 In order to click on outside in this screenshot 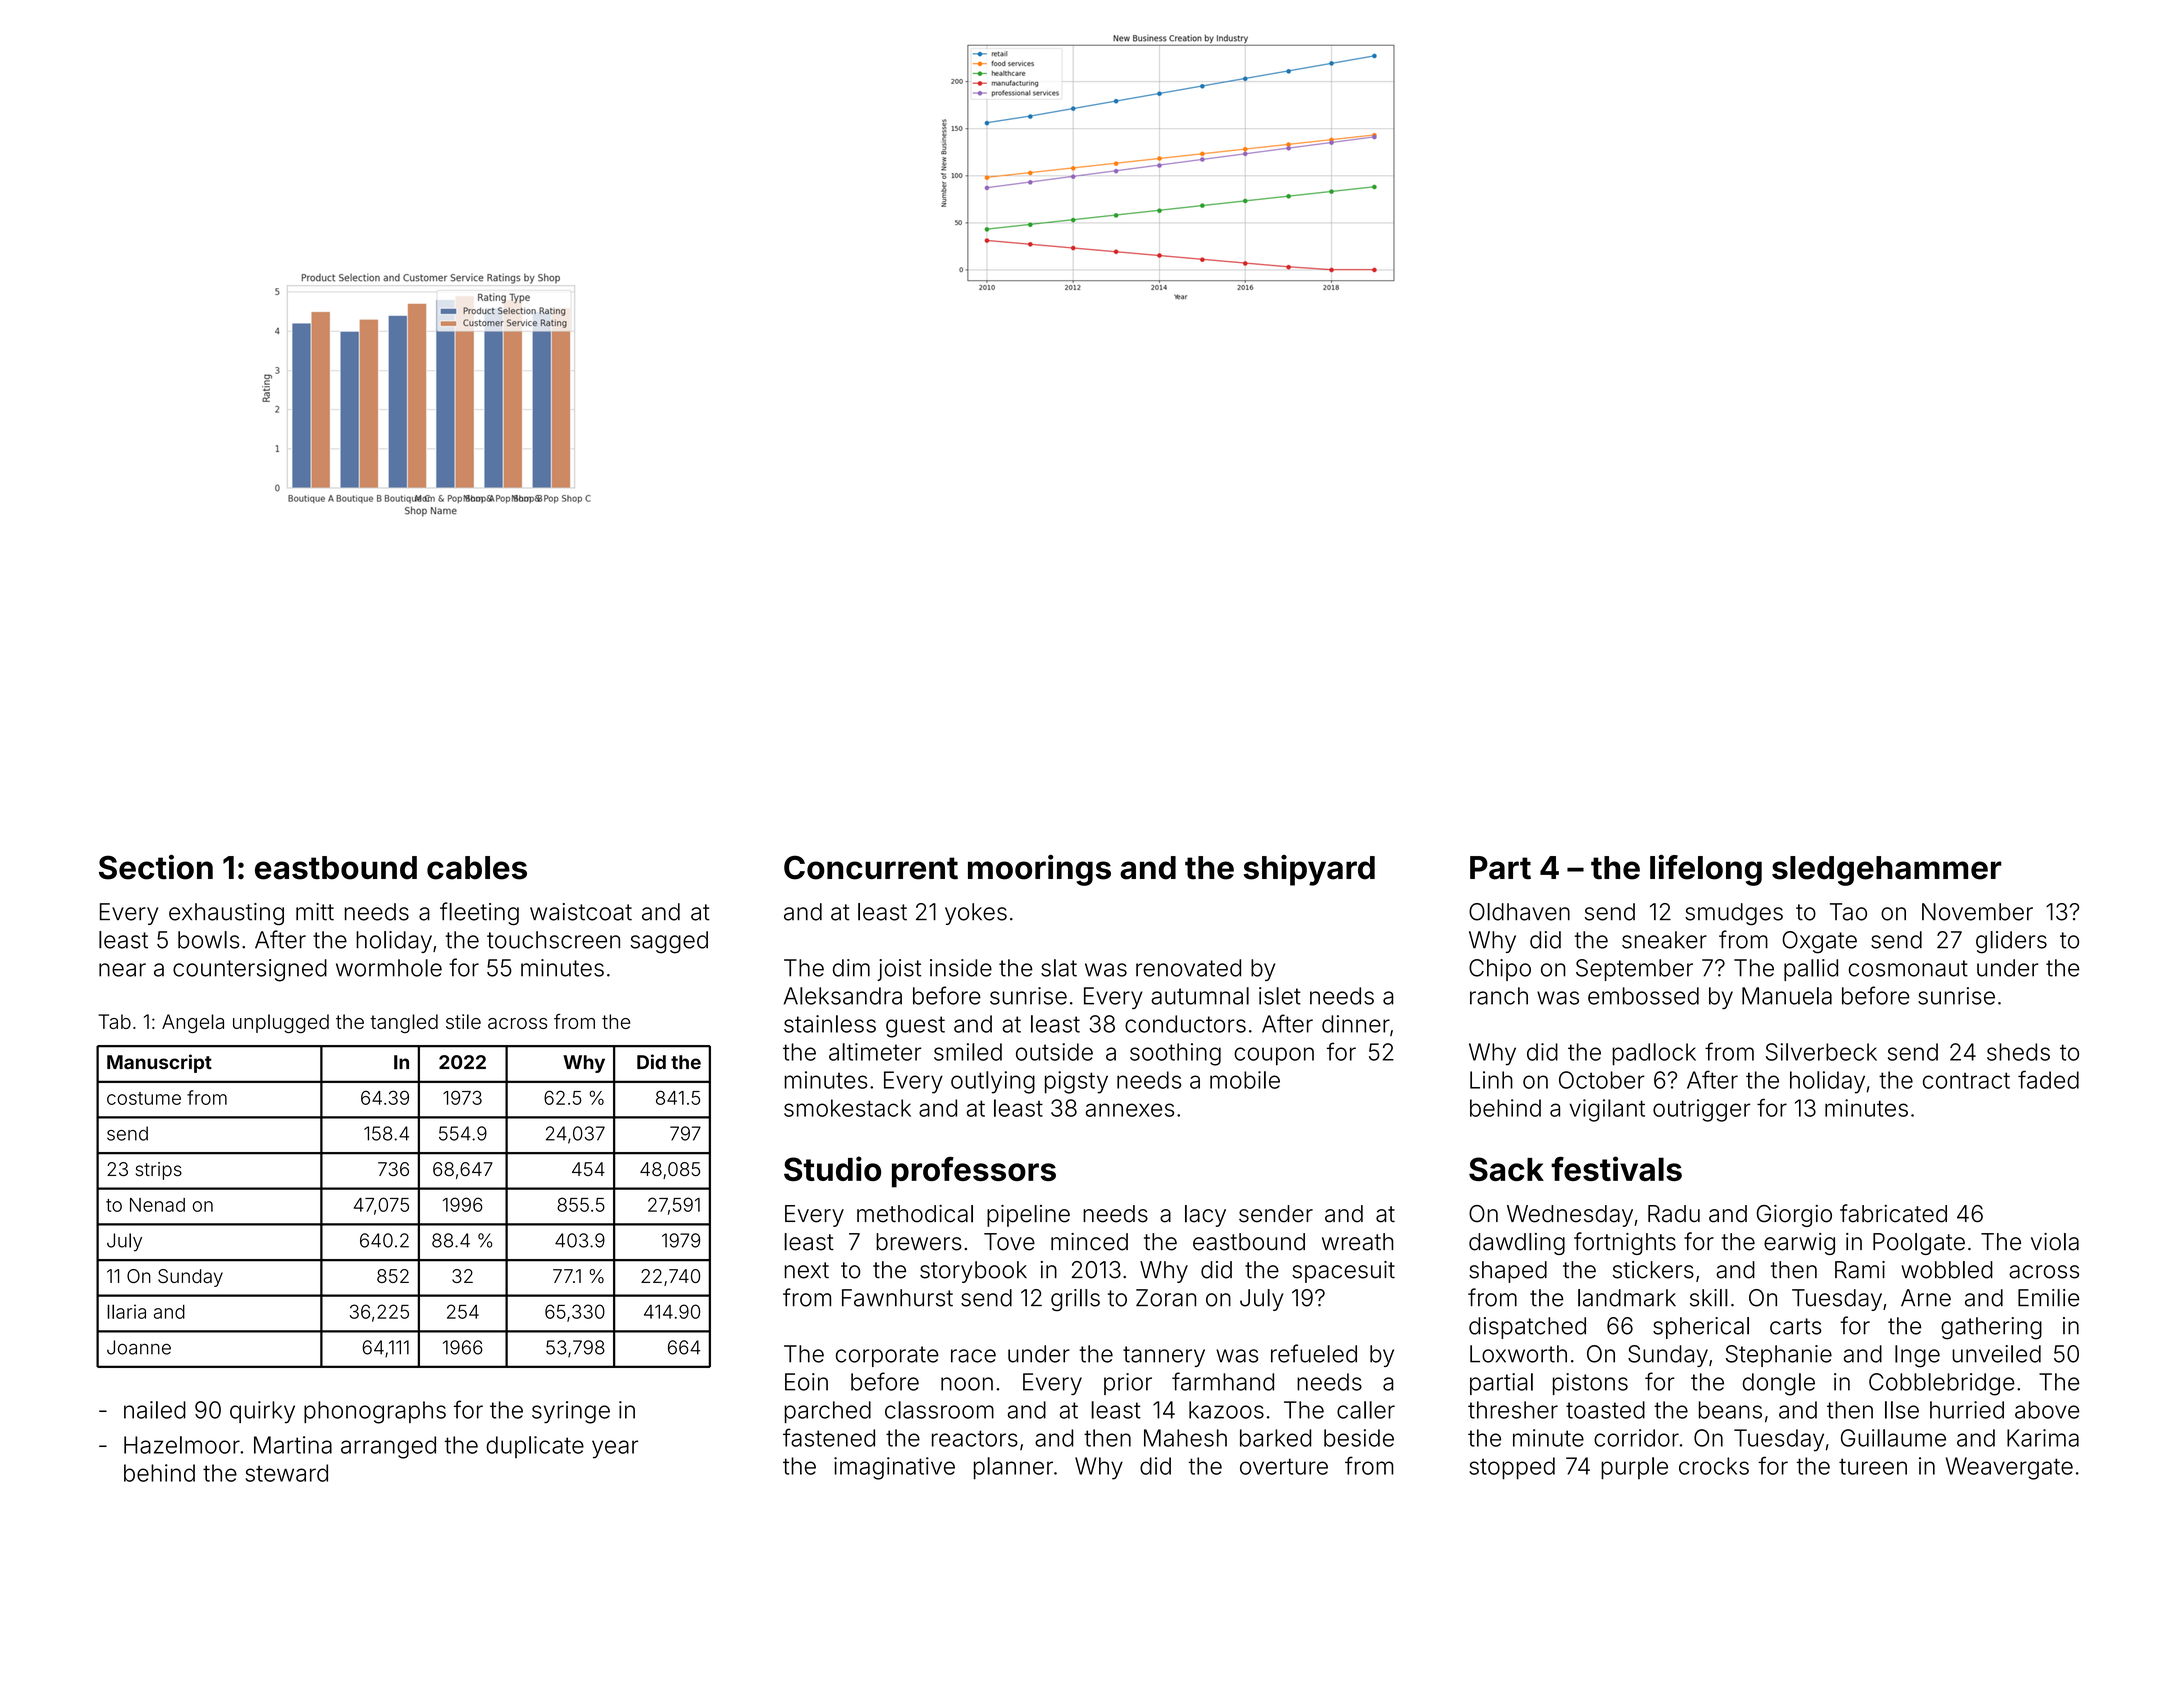, I will do `click(1054, 1052)`.
